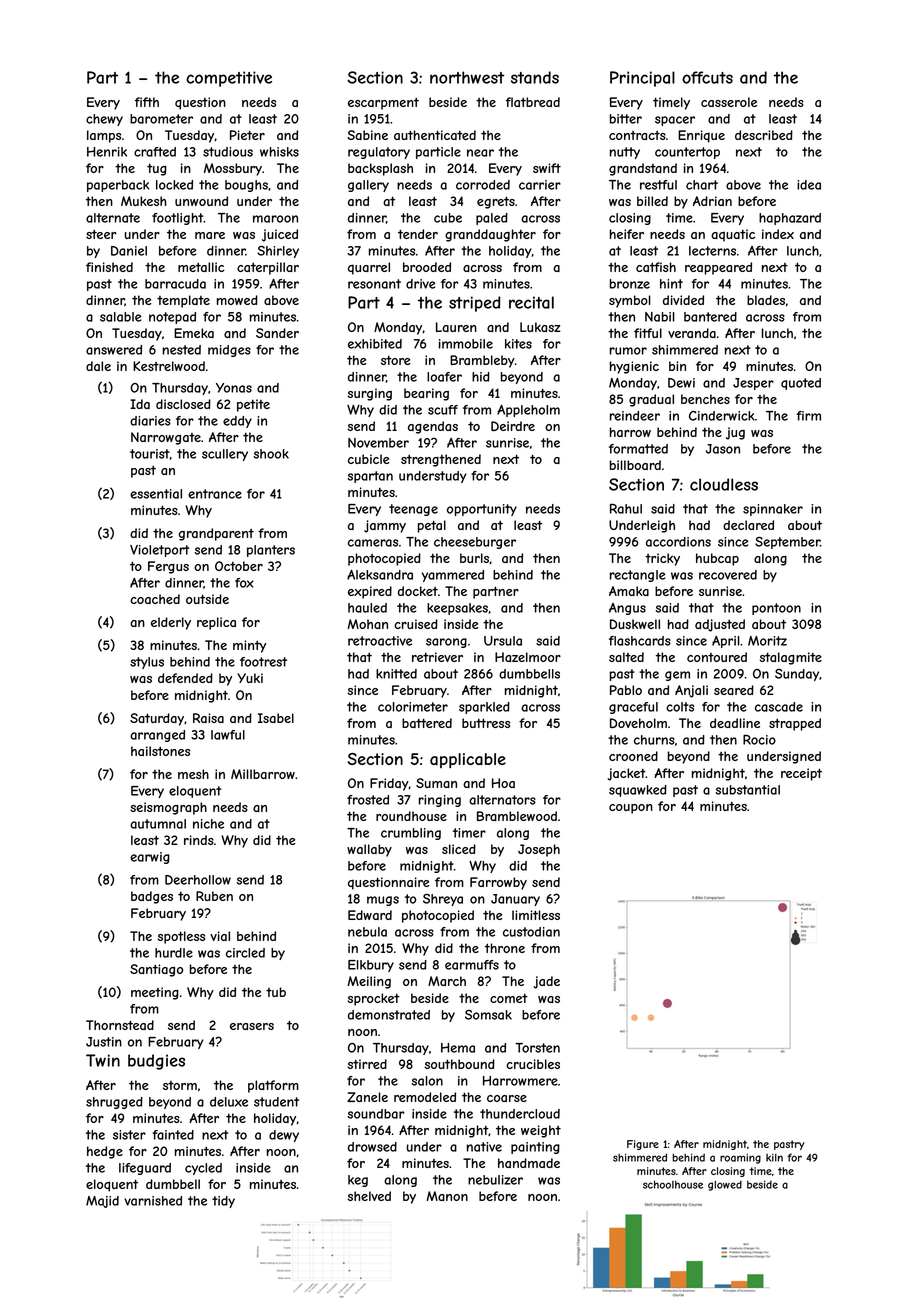 Image resolution: width=908 pixels, height=1316 pixels. What do you see at coordinates (103, 1060) in the page?
I see `Twin` at bounding box center [103, 1060].
